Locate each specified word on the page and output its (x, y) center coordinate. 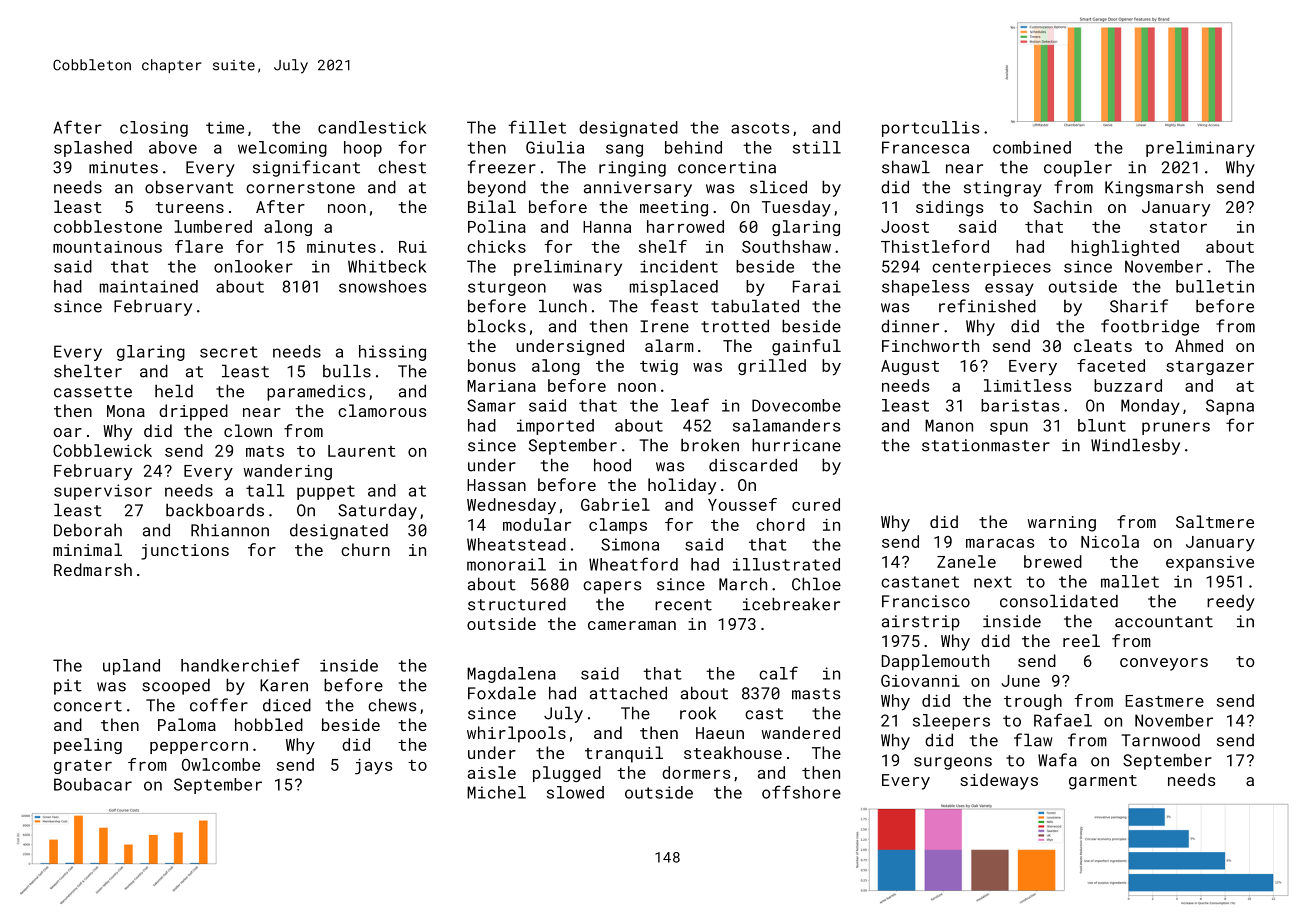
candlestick (372, 127)
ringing (632, 169)
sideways (999, 781)
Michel (496, 792)
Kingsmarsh (1154, 188)
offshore (801, 792)
